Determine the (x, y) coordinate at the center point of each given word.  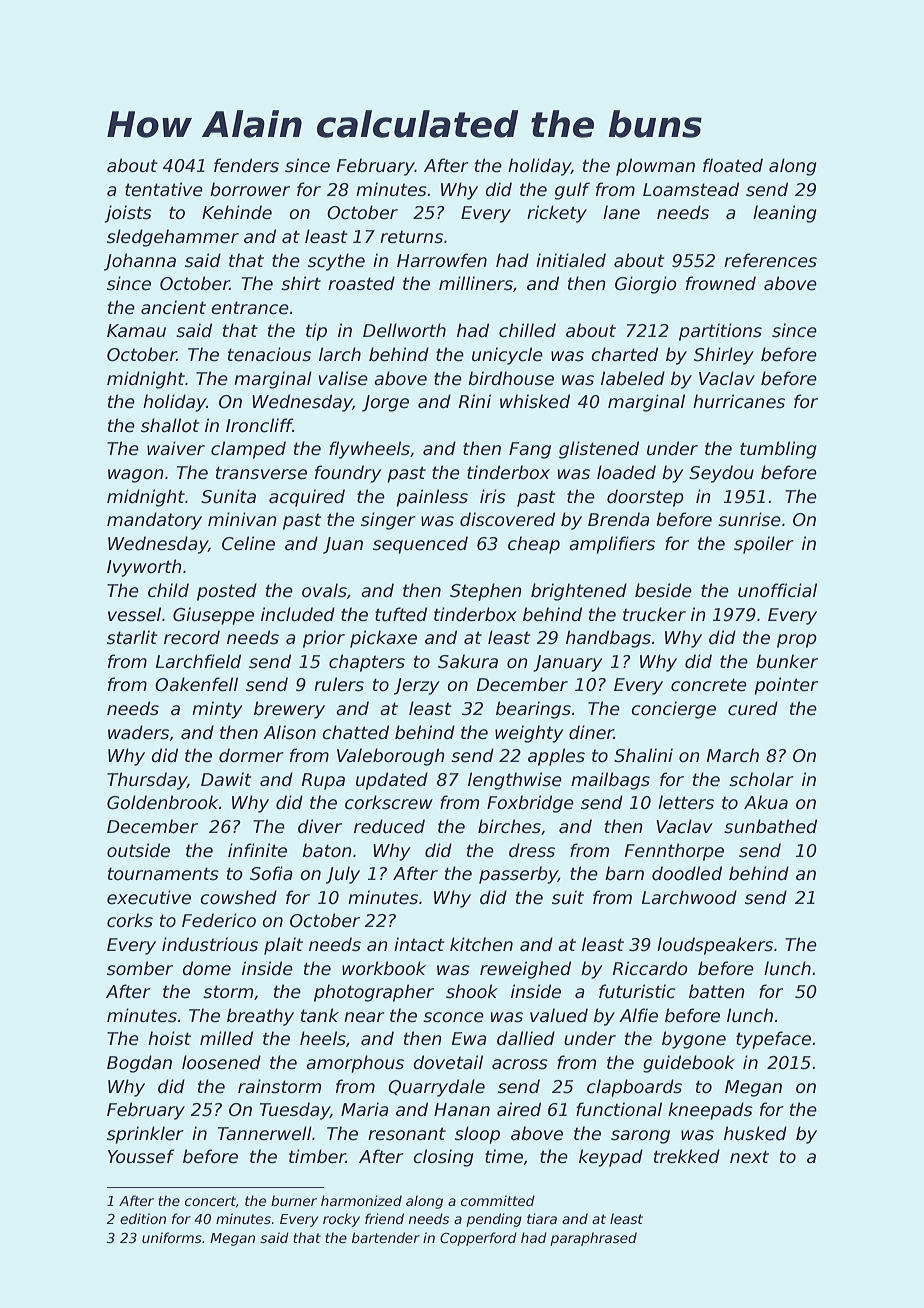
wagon (136, 476)
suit (568, 897)
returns (411, 237)
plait (283, 946)
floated (733, 165)
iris (493, 496)
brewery (289, 710)
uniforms (172, 1237)
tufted (401, 614)
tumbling (778, 450)
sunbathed (770, 826)
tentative (164, 189)
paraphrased (593, 1239)
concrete (709, 685)
